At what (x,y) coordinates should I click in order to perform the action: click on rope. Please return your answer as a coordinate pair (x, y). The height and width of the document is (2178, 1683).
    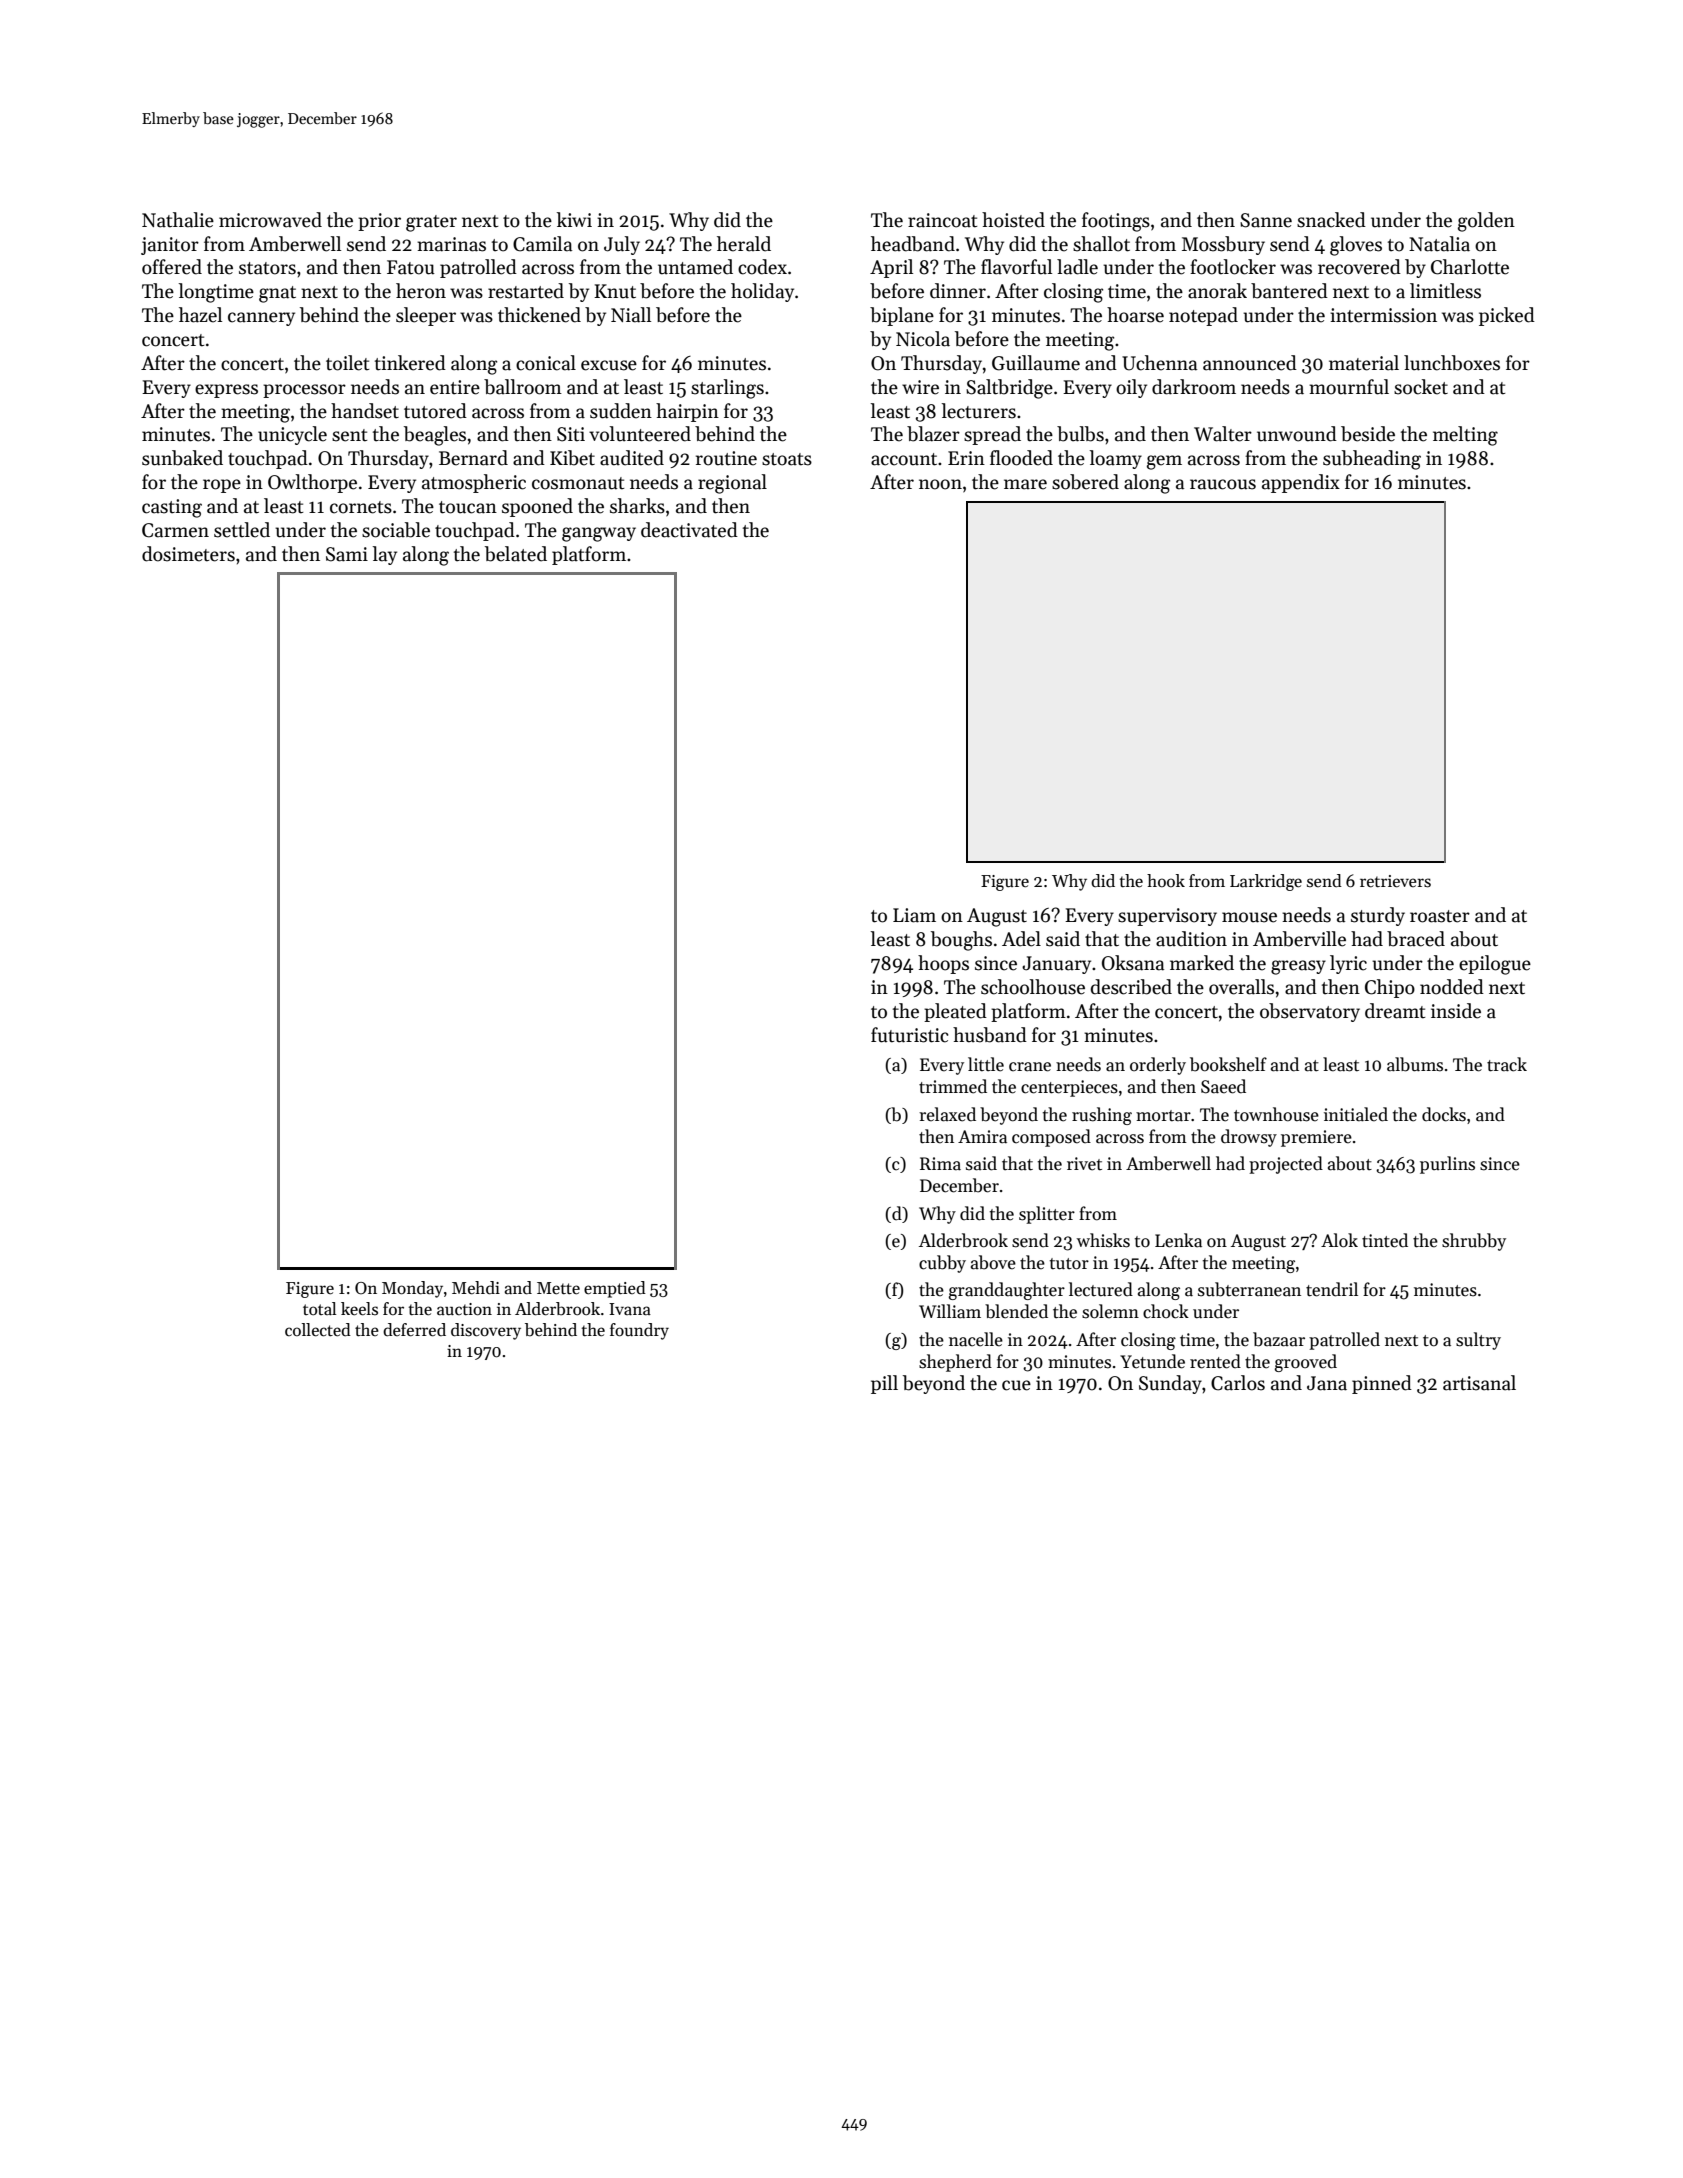
    Looking at the image, I should click on (222, 486).
